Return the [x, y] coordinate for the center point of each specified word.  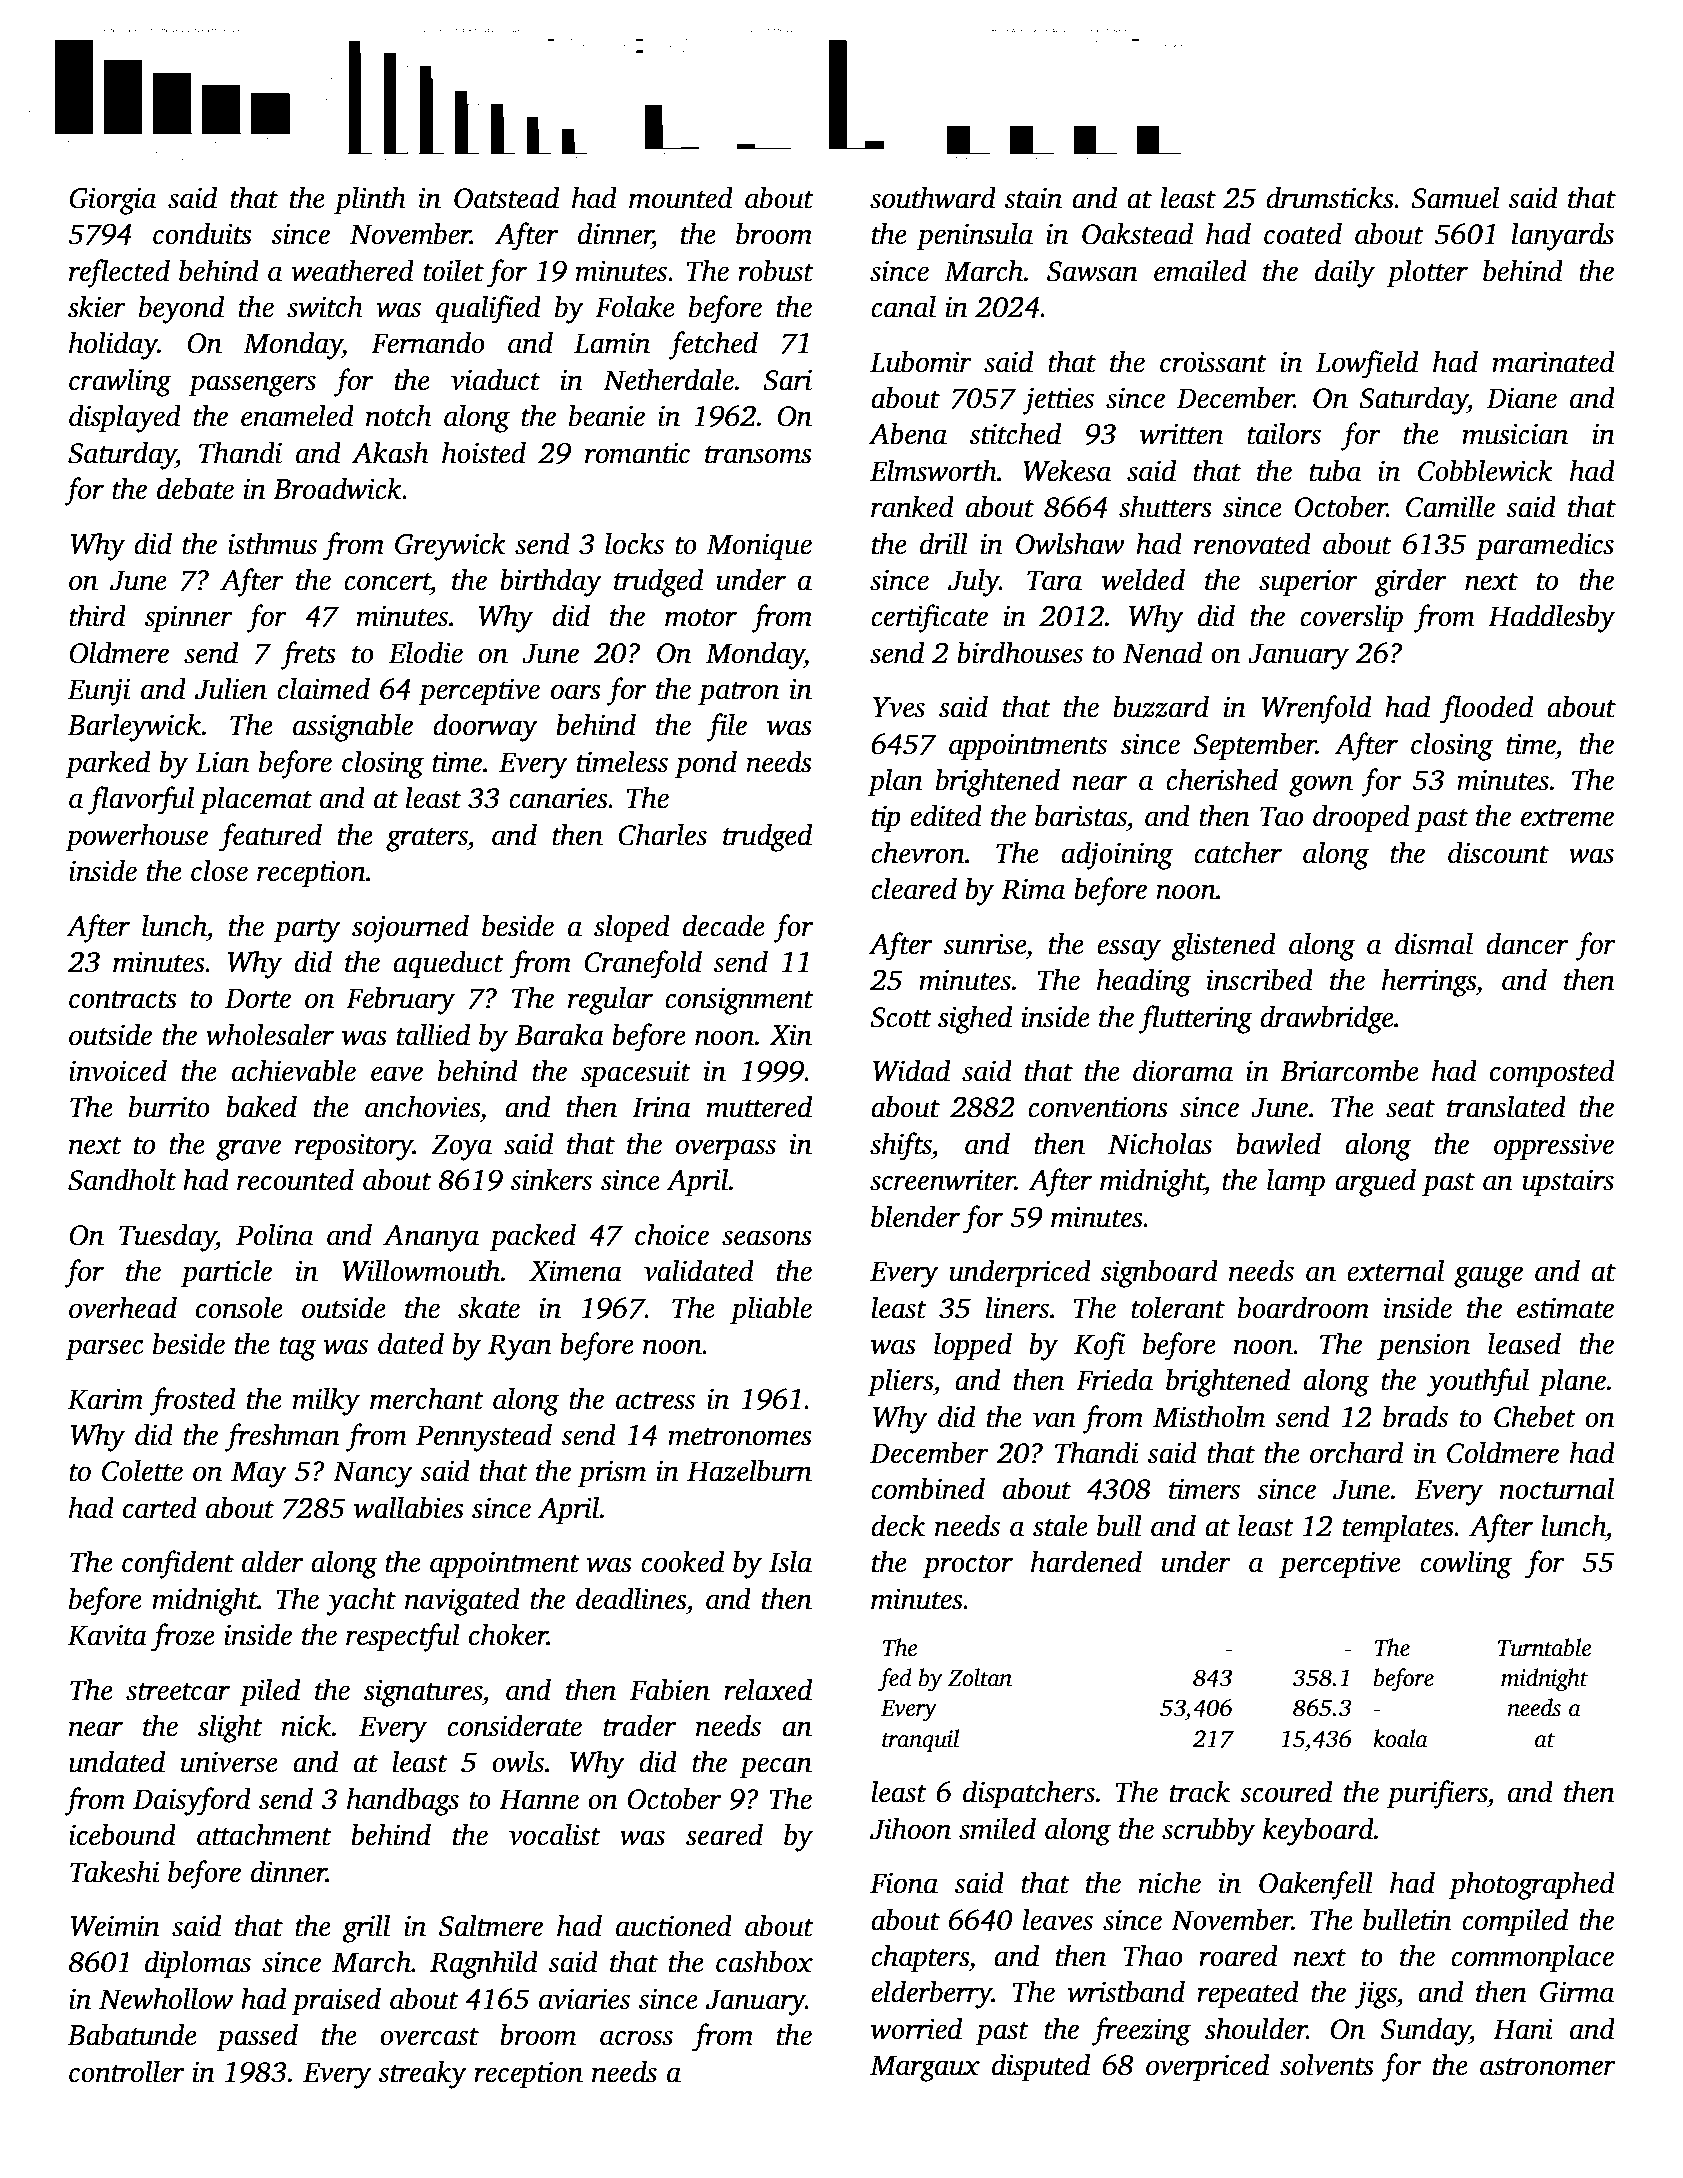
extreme [1567, 818]
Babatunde [132, 2034]
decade [724, 925]
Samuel [1455, 197]
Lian [222, 762]
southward [933, 197]
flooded [1486, 709]
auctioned [674, 1925]
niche [1169, 1882]
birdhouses [1020, 652]
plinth [370, 200]
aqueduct [448, 964]
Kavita [107, 1635]
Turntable [1545, 1647]
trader [639, 1725]
